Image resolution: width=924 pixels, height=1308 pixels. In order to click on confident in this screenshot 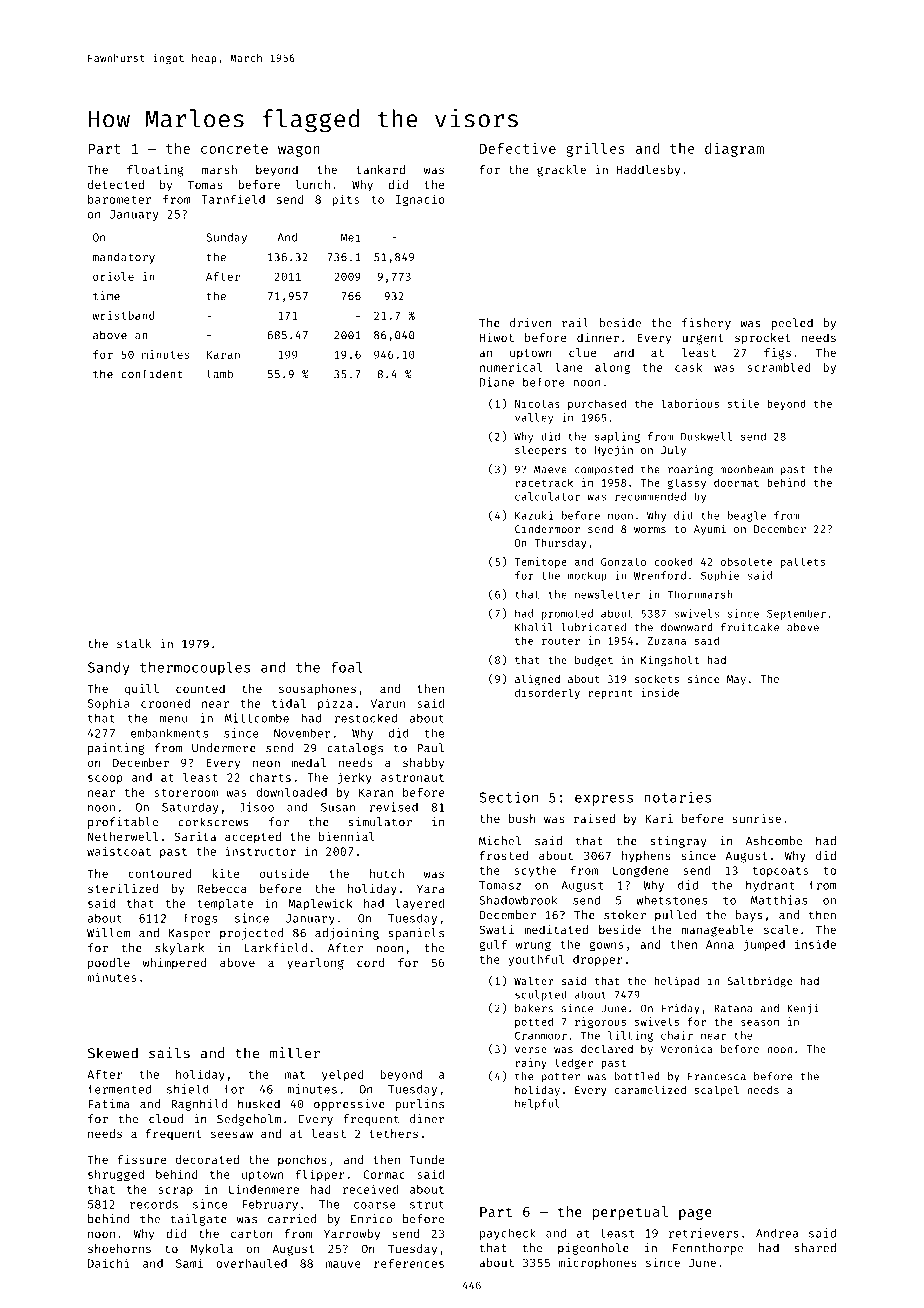, I will do `click(152, 374)`.
